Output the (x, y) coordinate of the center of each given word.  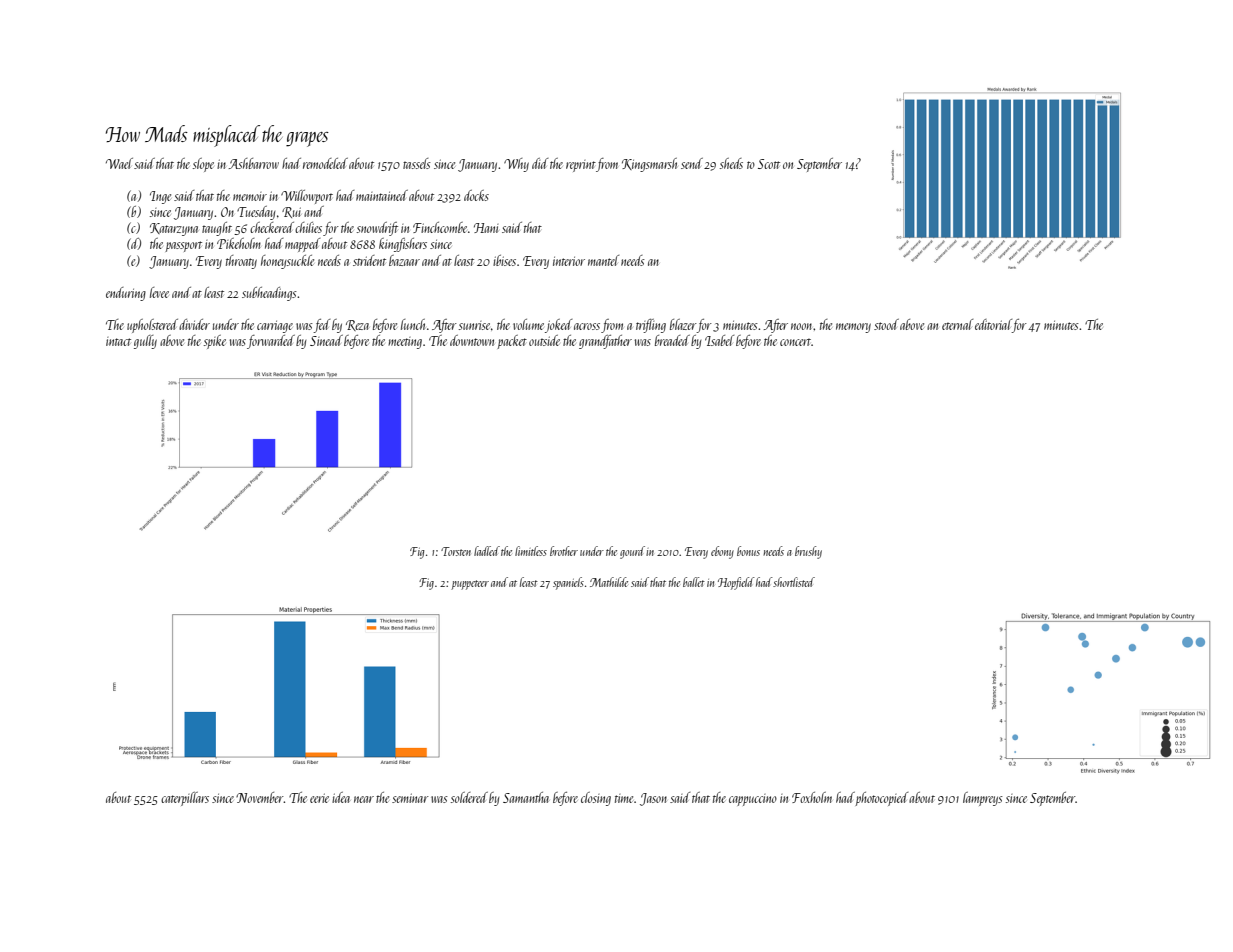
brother (564, 551)
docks (476, 195)
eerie (319, 798)
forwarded (271, 342)
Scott (769, 164)
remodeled (325, 163)
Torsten (456, 551)
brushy (808, 552)
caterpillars (185, 799)
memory (853, 328)
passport (183, 246)
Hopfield (736, 583)
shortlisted (794, 582)
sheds (731, 163)
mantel (603, 260)
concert (795, 342)
